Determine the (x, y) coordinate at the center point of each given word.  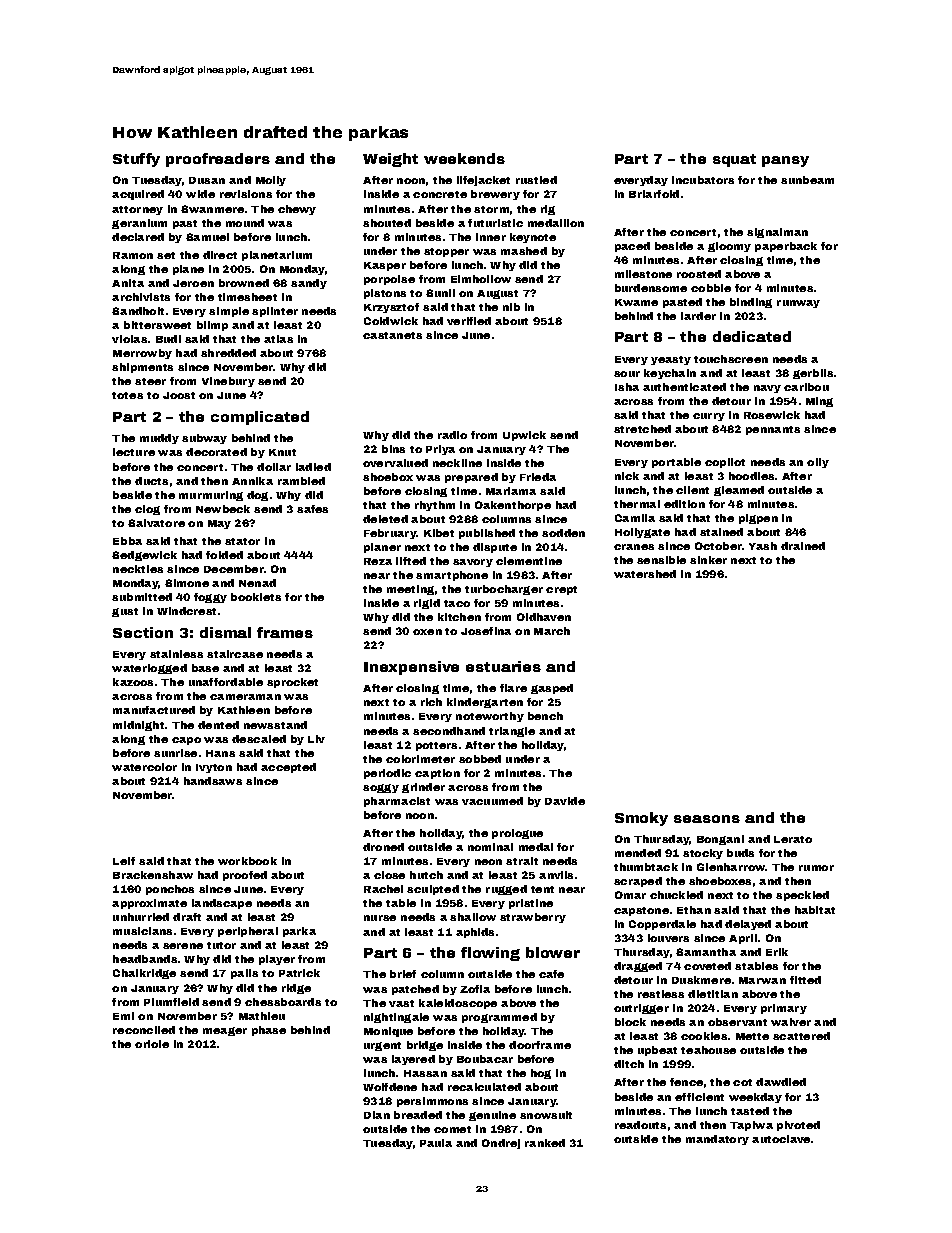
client (692, 490)
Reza (378, 561)
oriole (152, 1044)
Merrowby (142, 354)
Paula (436, 1143)
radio (452, 435)
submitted (142, 597)
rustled (536, 180)
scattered (801, 1036)
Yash (763, 546)
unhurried (141, 917)
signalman (777, 233)
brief (403, 974)
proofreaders (218, 160)
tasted (750, 1111)
